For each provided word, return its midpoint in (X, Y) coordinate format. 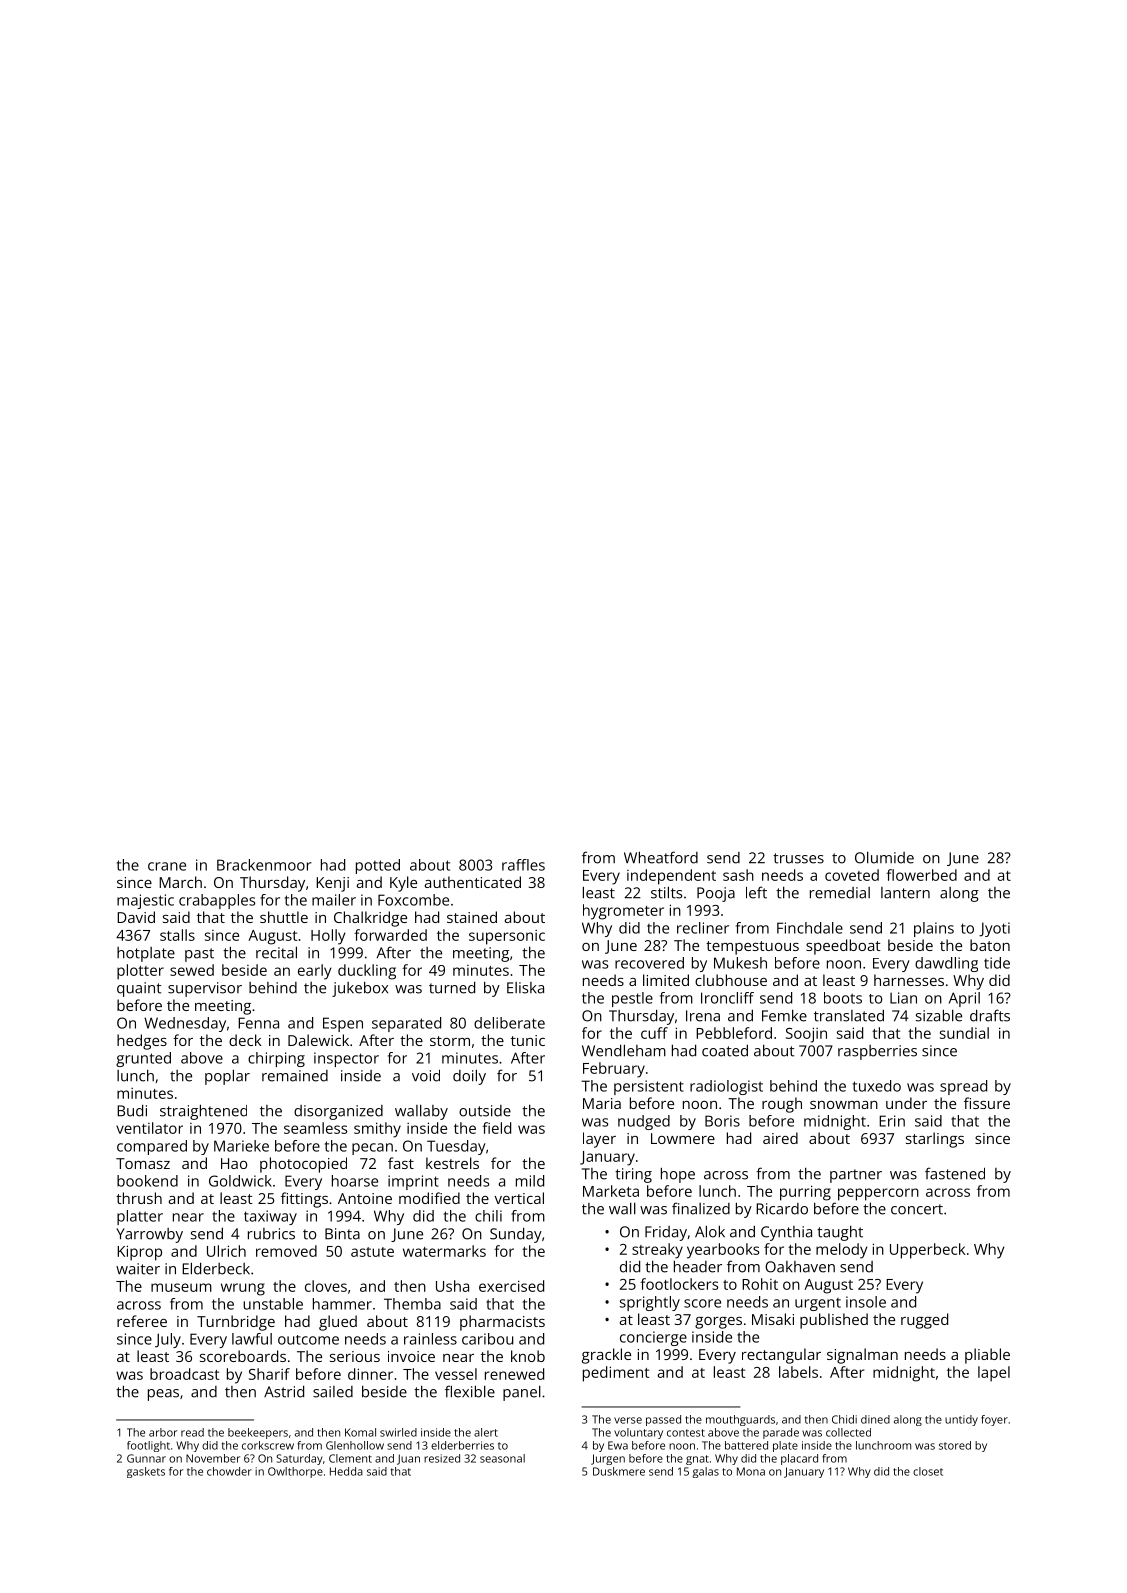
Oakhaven (800, 1267)
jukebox (360, 989)
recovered (649, 963)
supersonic (507, 937)
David (136, 917)
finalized (701, 1208)
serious (355, 1356)
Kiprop (139, 1253)
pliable (987, 1356)
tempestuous (752, 948)
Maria (602, 1103)
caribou (487, 1339)
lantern (905, 893)
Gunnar (146, 1458)
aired (780, 1138)
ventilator (149, 1128)
